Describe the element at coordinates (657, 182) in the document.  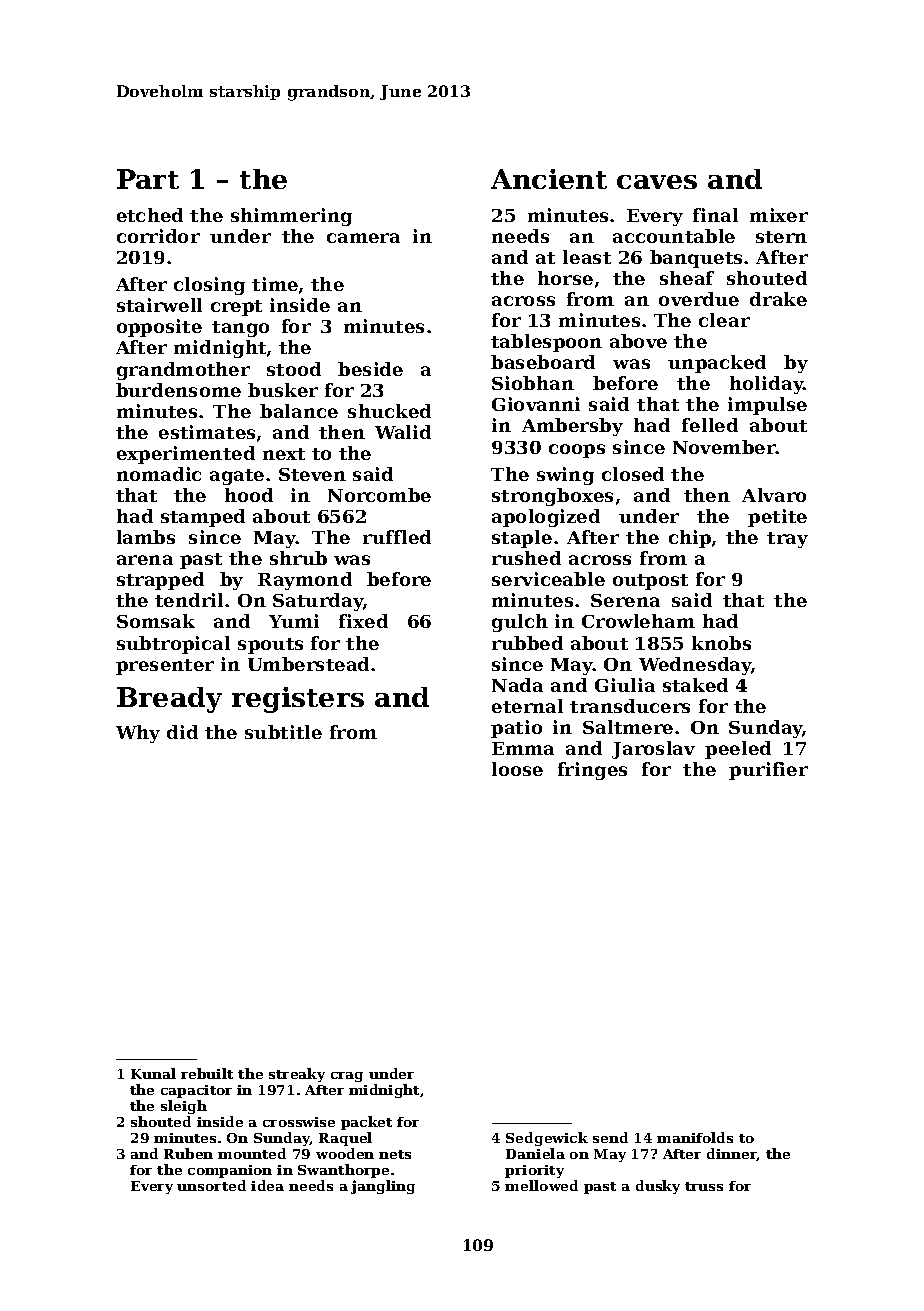
I see `caves` at that location.
